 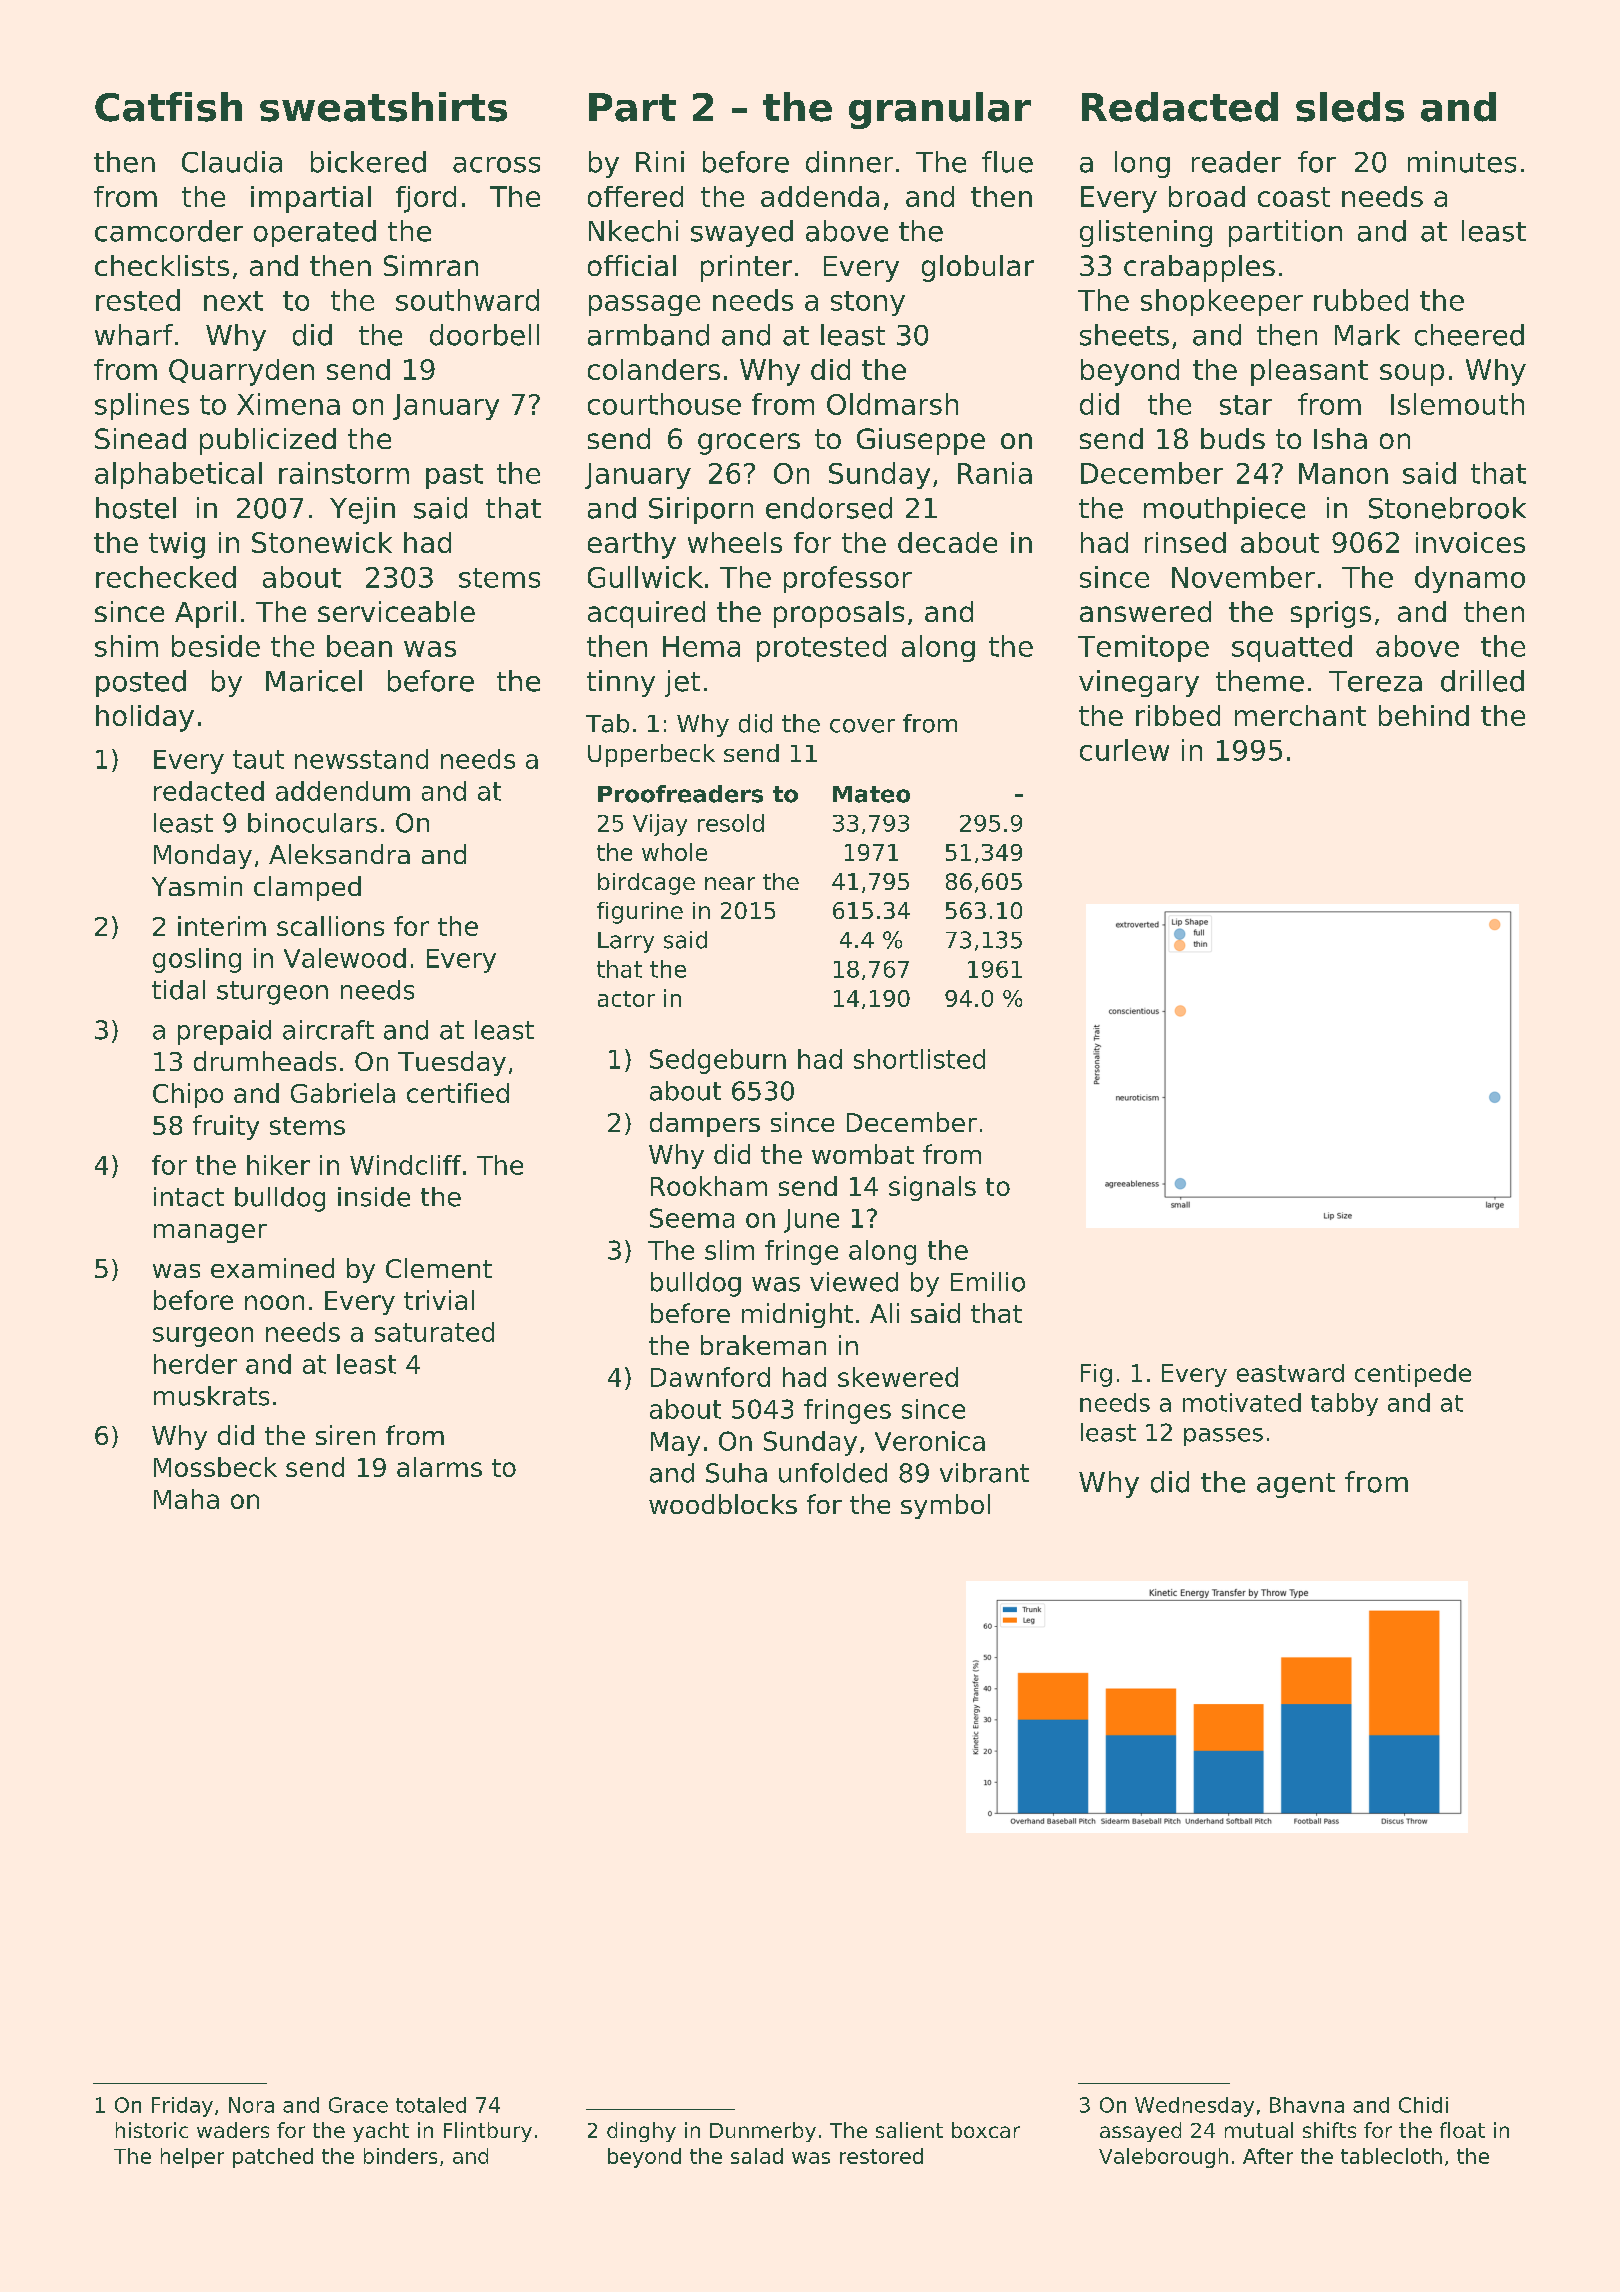 What do you see at coordinates (251, 2105) in the screenshot?
I see `Nora` at bounding box center [251, 2105].
